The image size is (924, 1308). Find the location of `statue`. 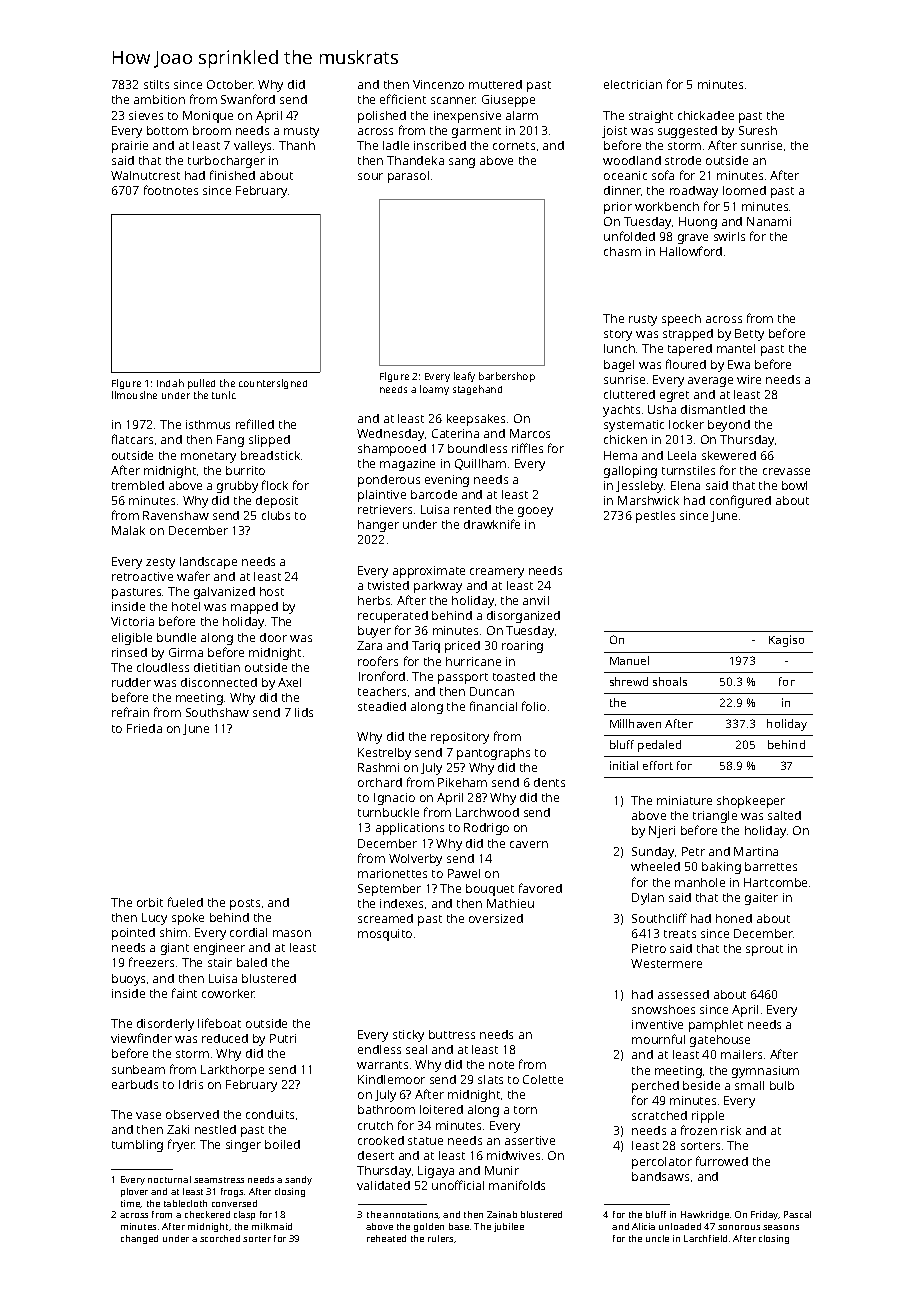

statue is located at coordinates (425, 1141).
